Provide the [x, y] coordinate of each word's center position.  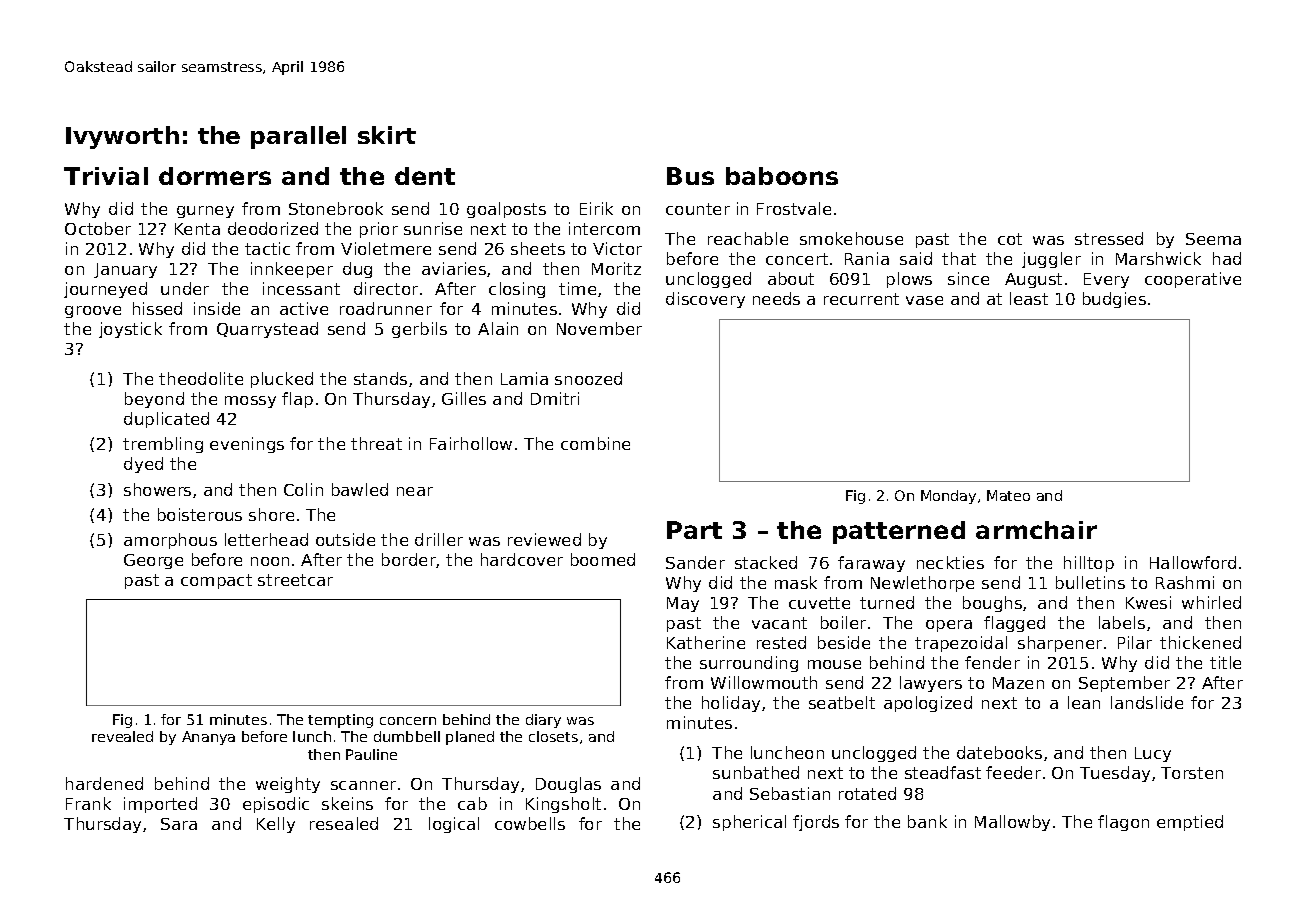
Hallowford [1193, 562]
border [409, 560]
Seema [1213, 239]
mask [796, 582]
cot [1010, 239]
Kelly [276, 825]
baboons [782, 176]
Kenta [197, 229]
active [304, 308]
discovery [705, 300]
